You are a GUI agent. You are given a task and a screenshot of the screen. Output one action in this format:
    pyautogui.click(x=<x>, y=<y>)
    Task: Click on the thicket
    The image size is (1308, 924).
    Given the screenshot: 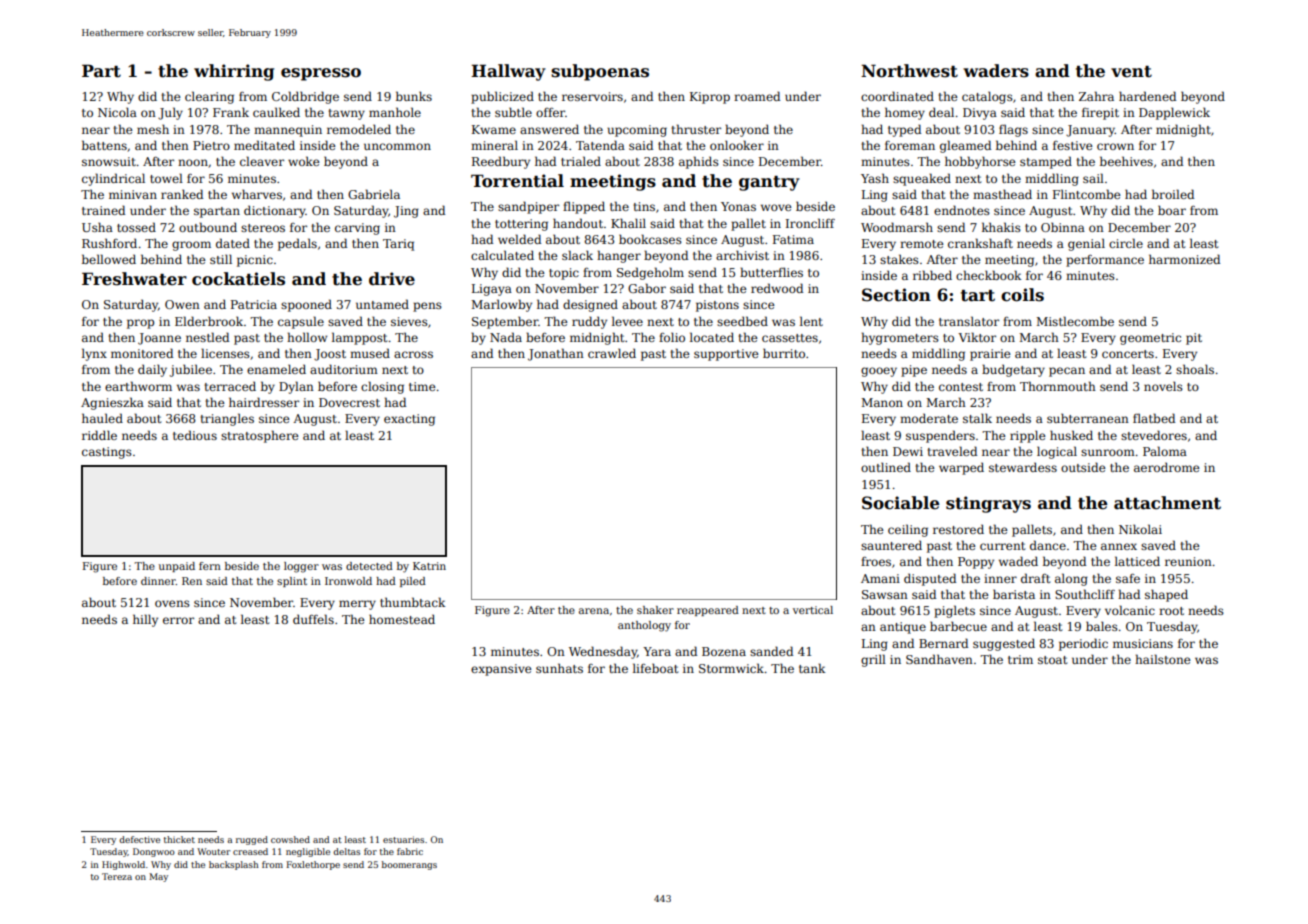 What is the action you would take?
    pyautogui.click(x=179, y=839)
